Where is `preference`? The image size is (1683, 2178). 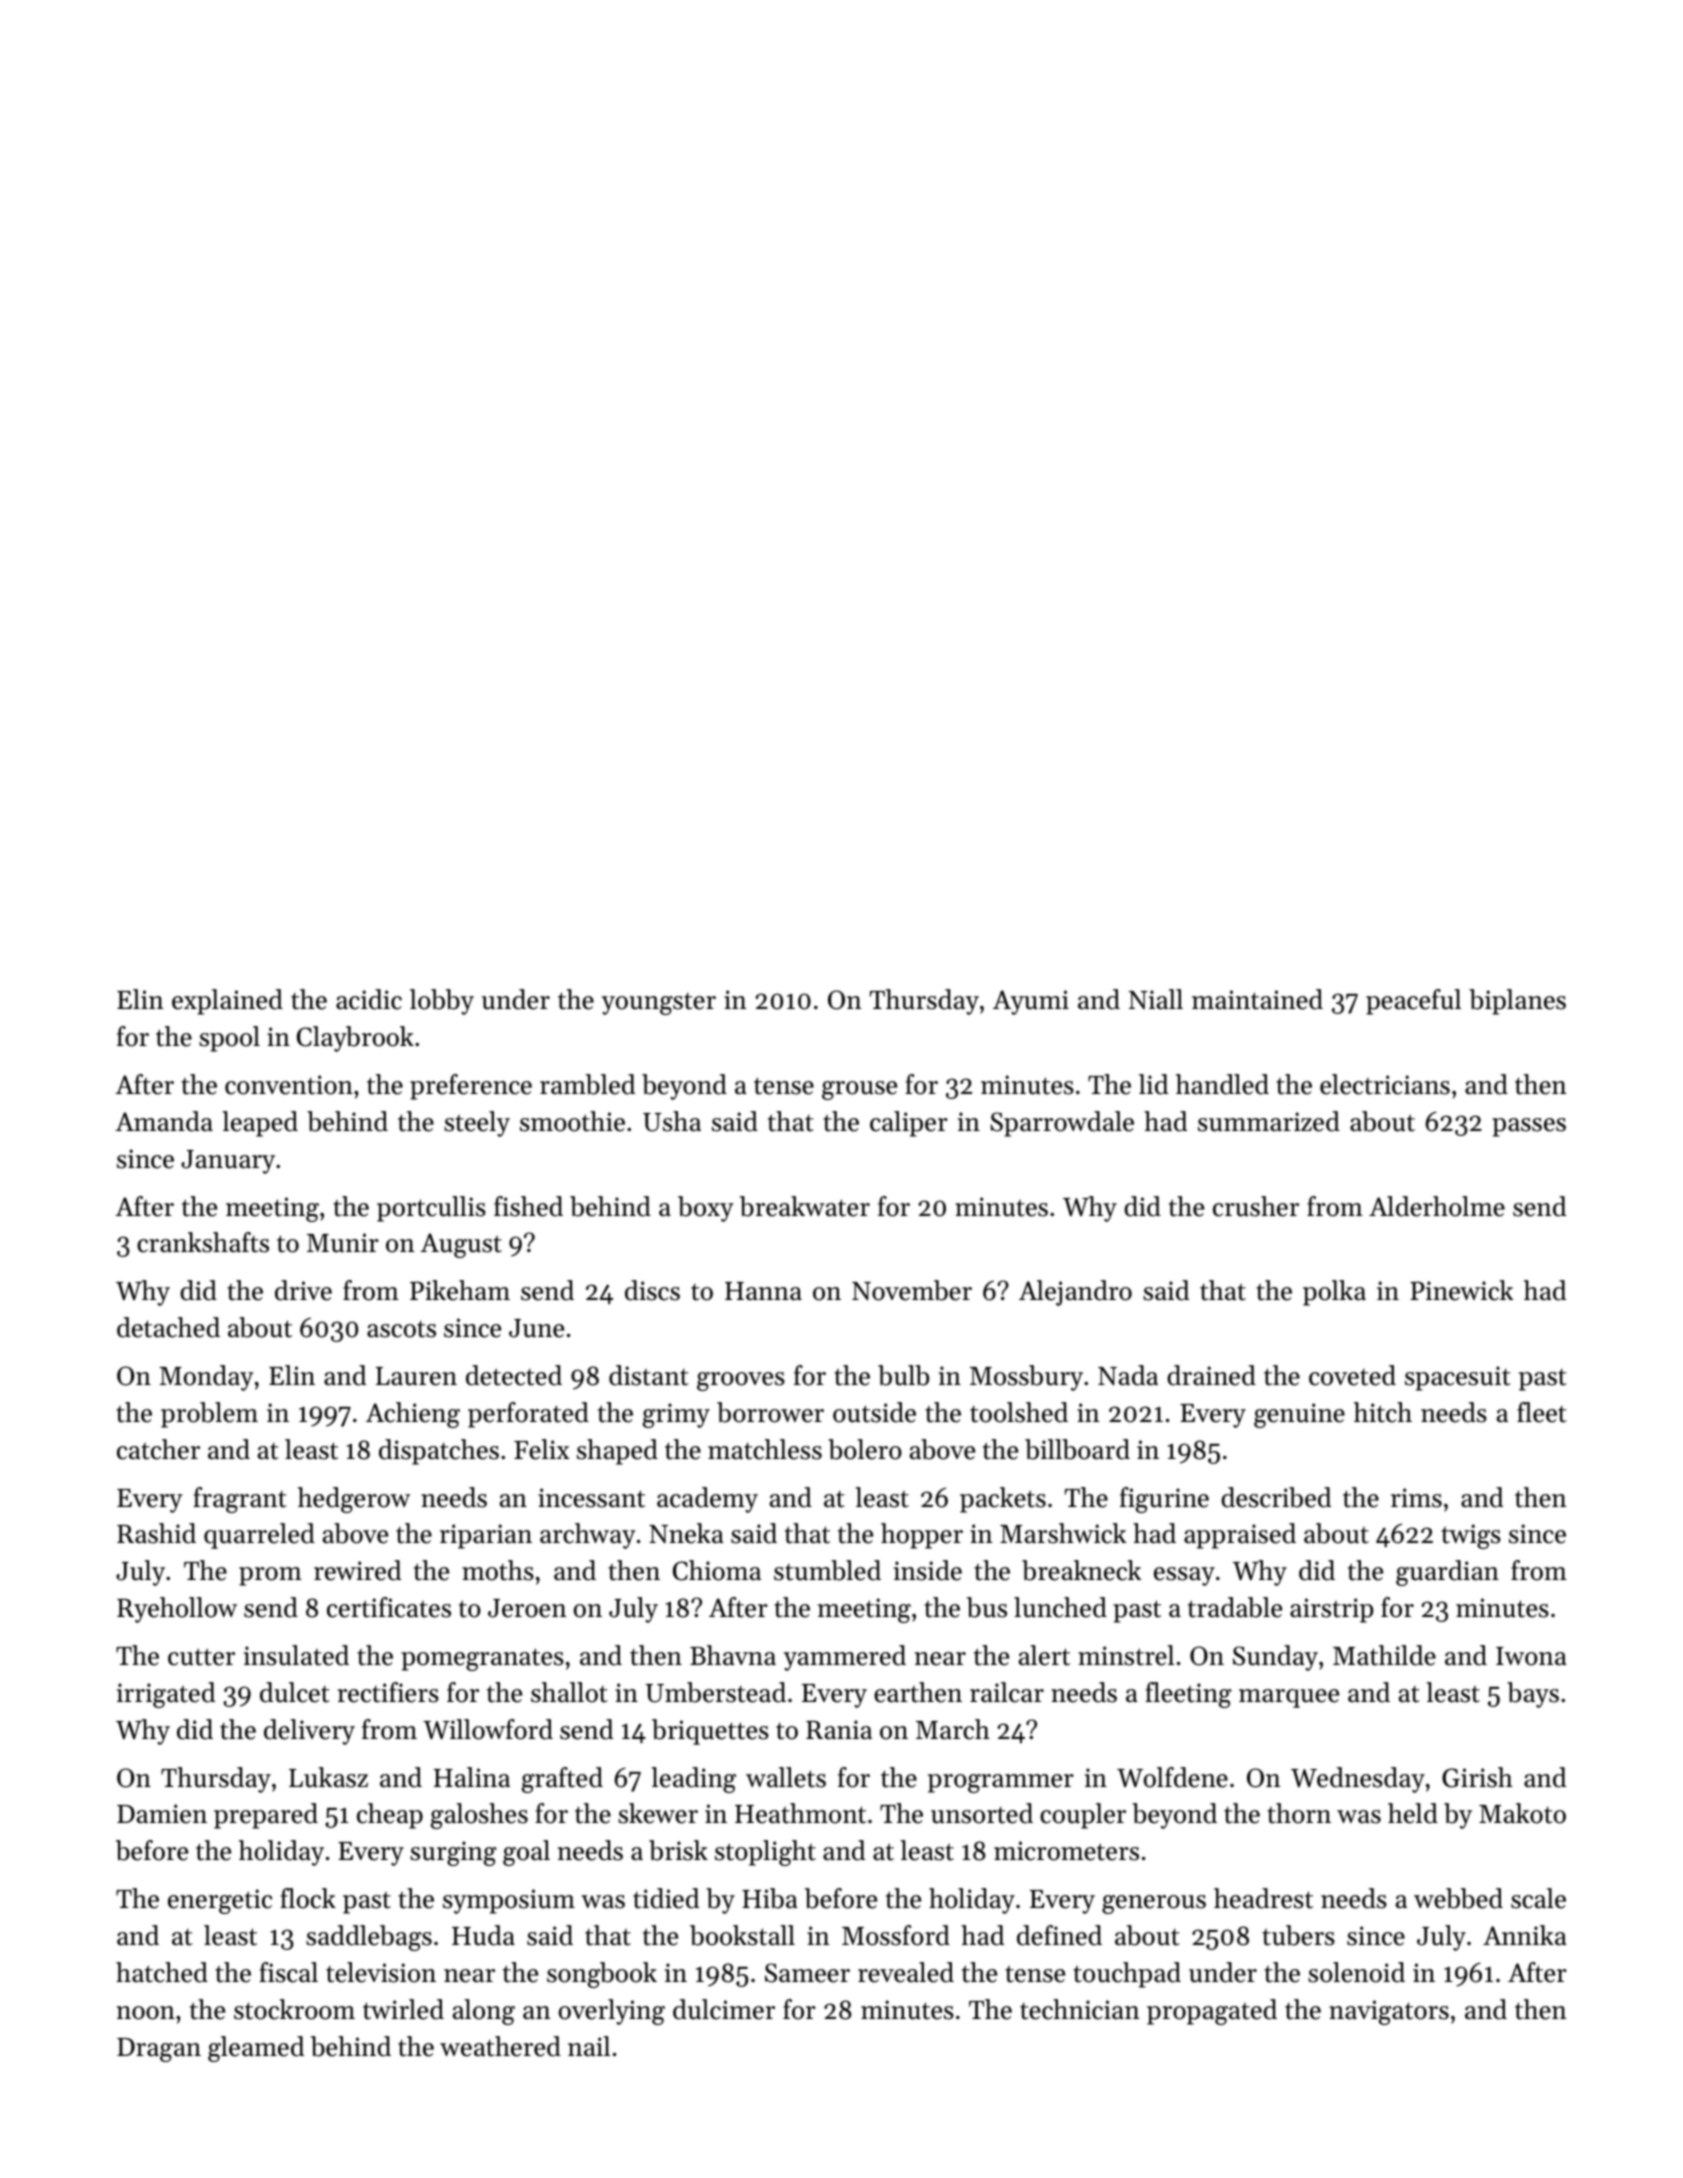
preference is located at coordinates (471, 1087).
